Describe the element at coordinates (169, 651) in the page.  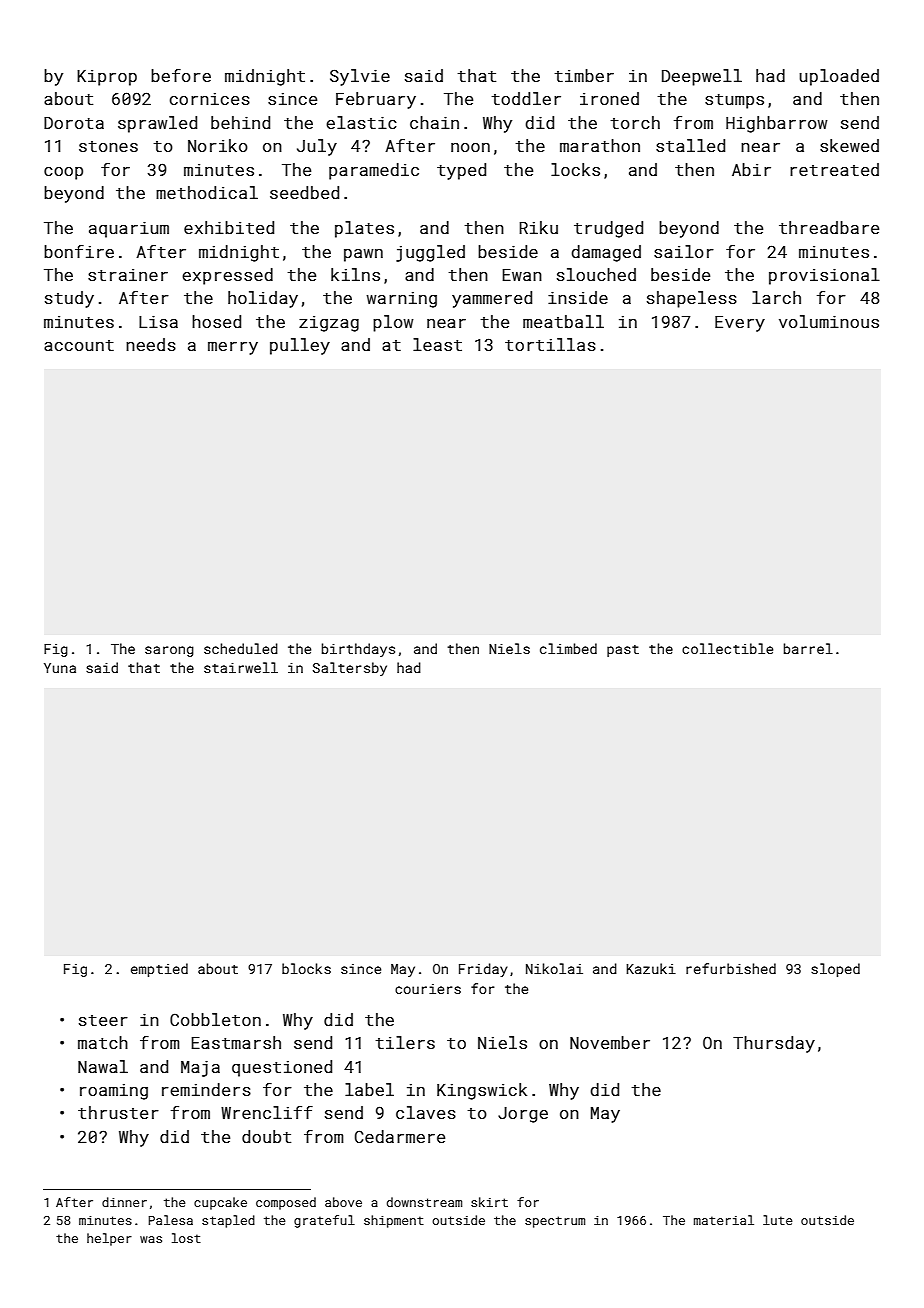
I see `sarong` at that location.
